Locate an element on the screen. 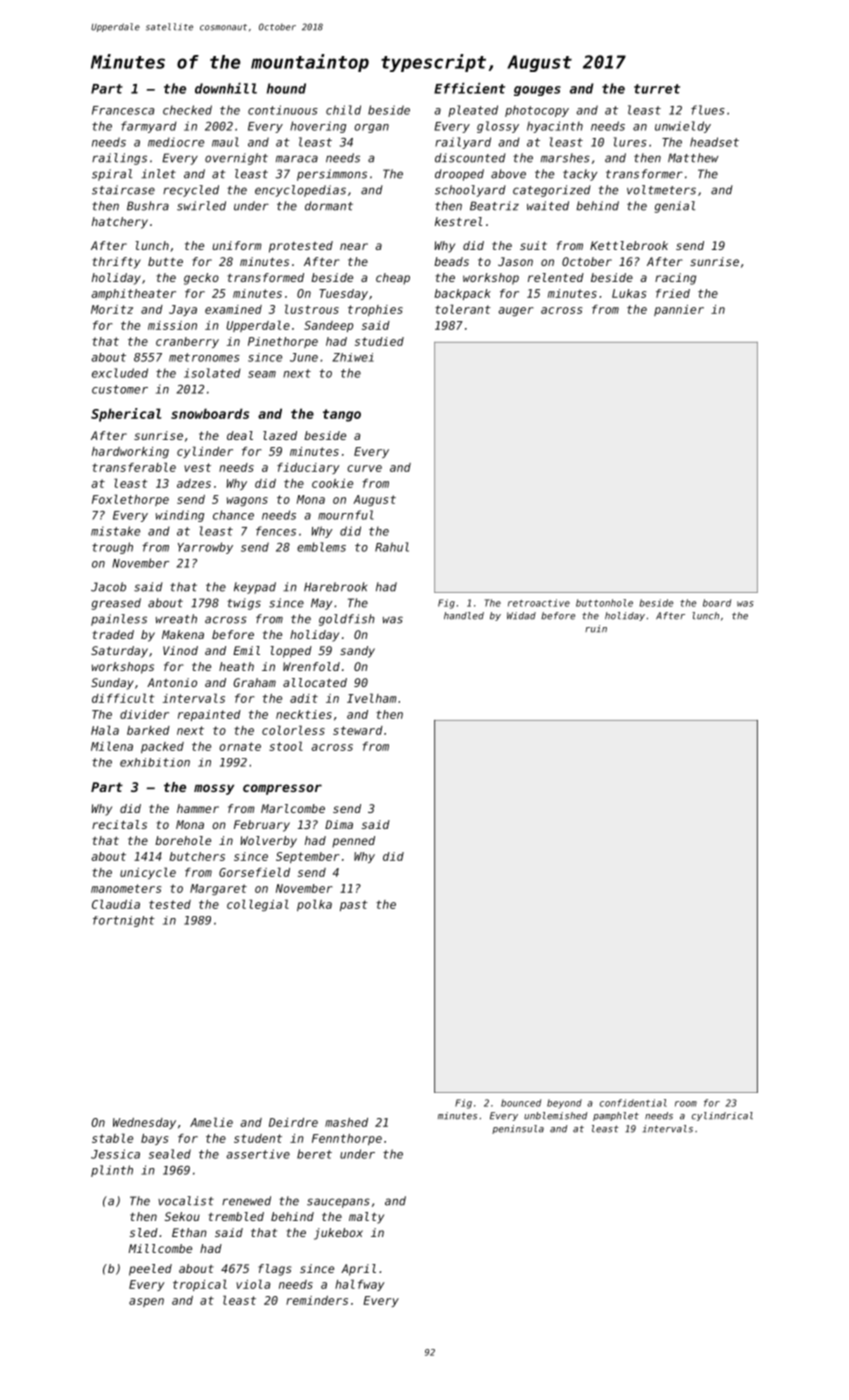 This screenshot has width=849, height=1400. butte is located at coordinates (165, 261).
